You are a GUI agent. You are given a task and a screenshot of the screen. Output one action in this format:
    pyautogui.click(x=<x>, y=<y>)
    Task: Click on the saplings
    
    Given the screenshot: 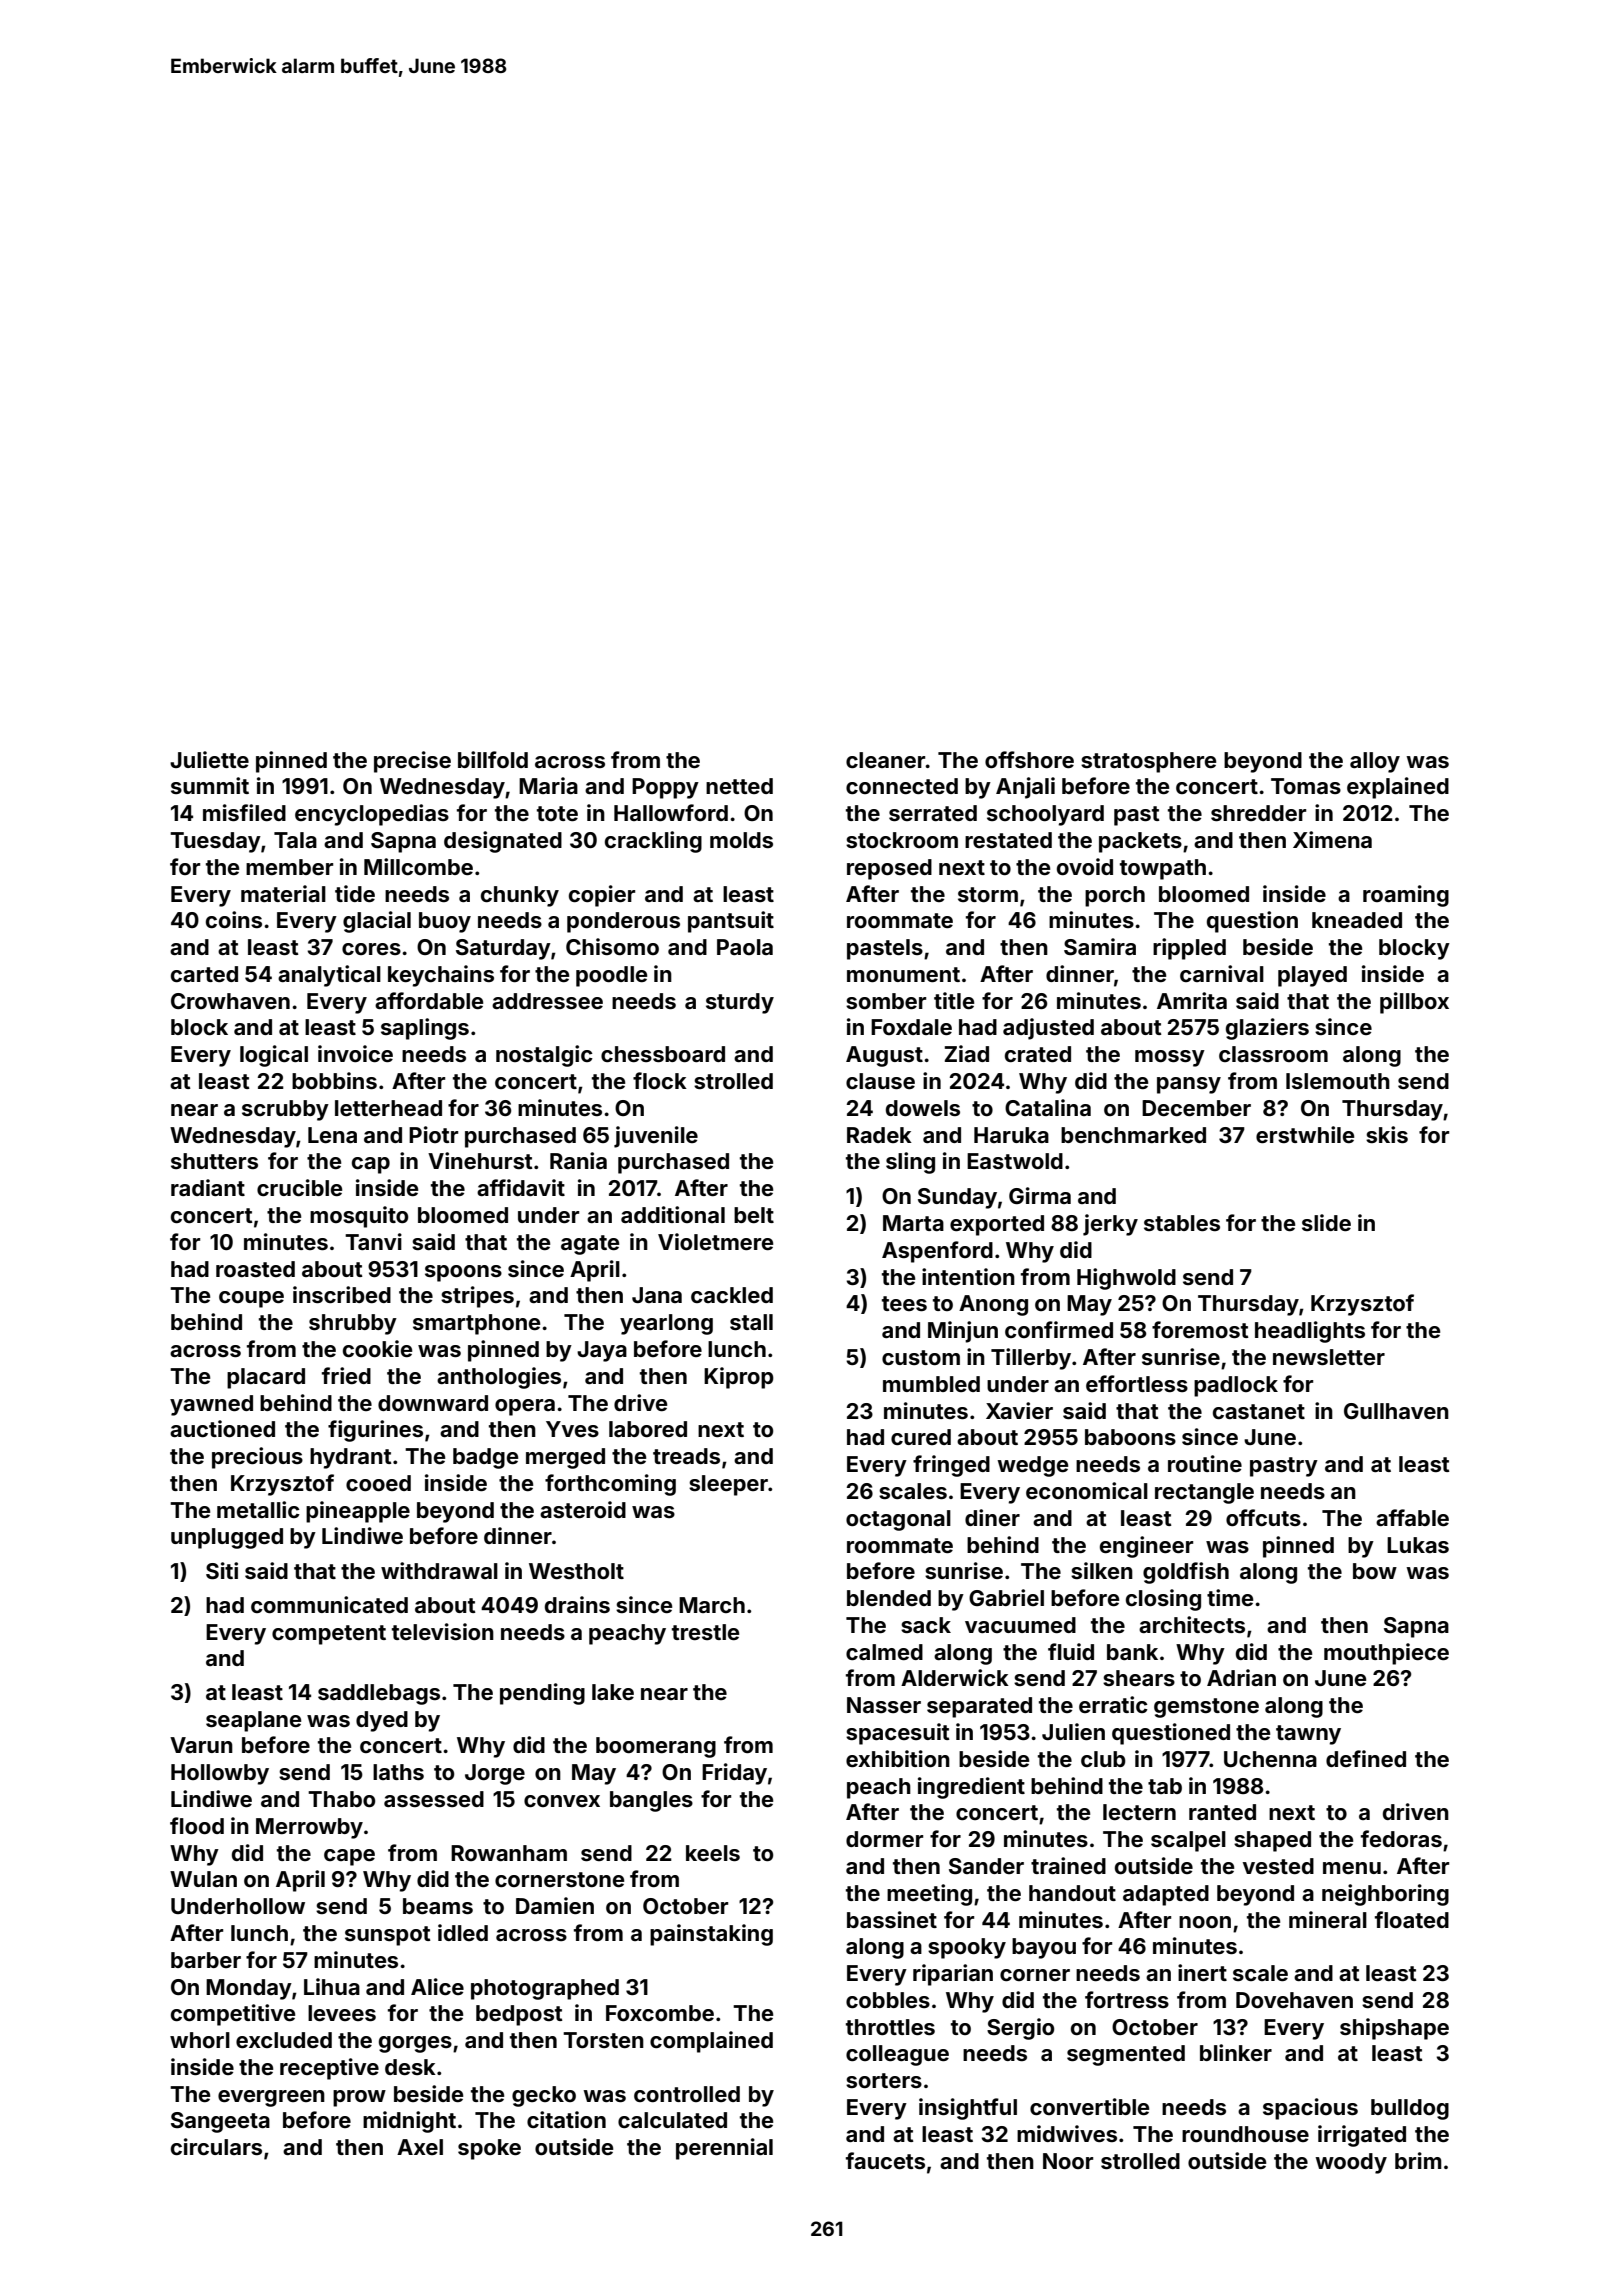 What is the action you would take?
    pyautogui.click(x=425, y=1029)
